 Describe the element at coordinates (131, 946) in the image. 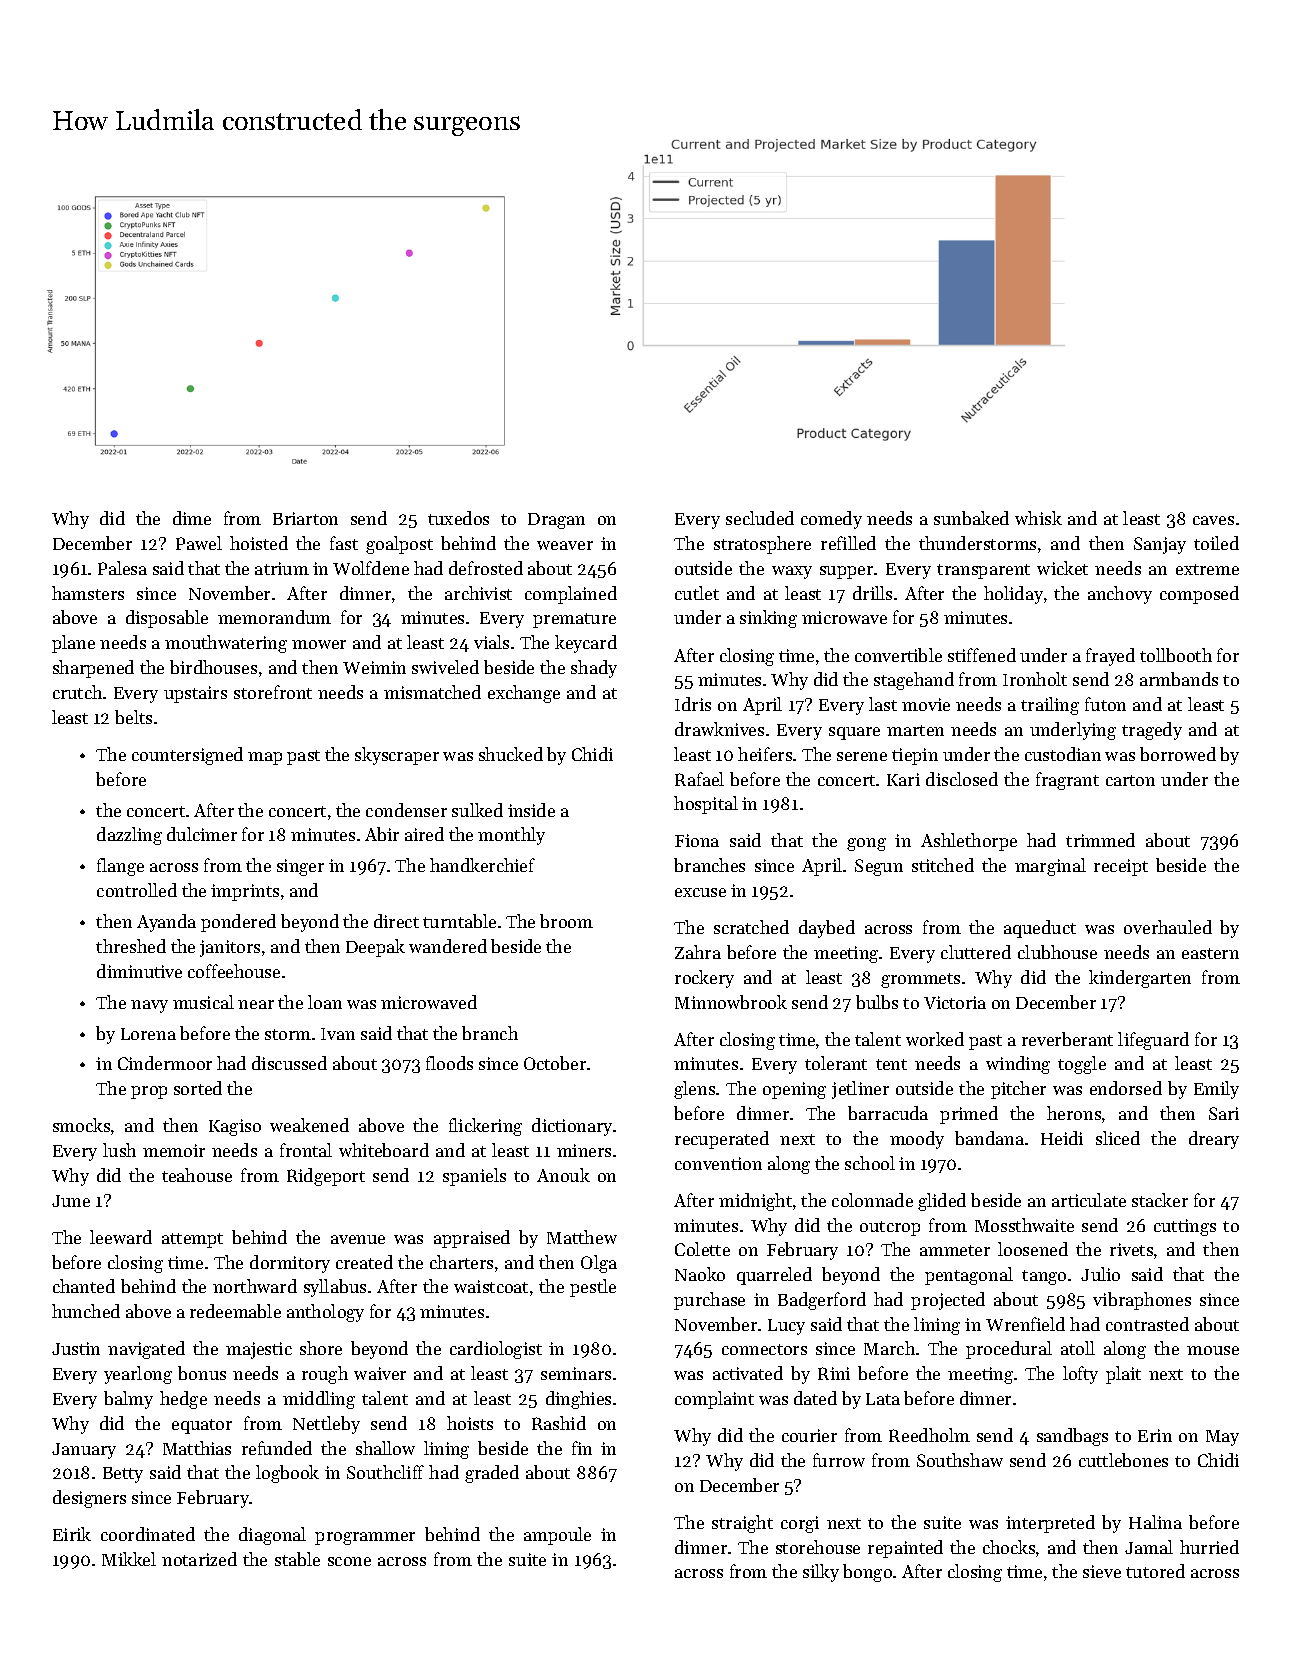

I see `threshed` at that location.
